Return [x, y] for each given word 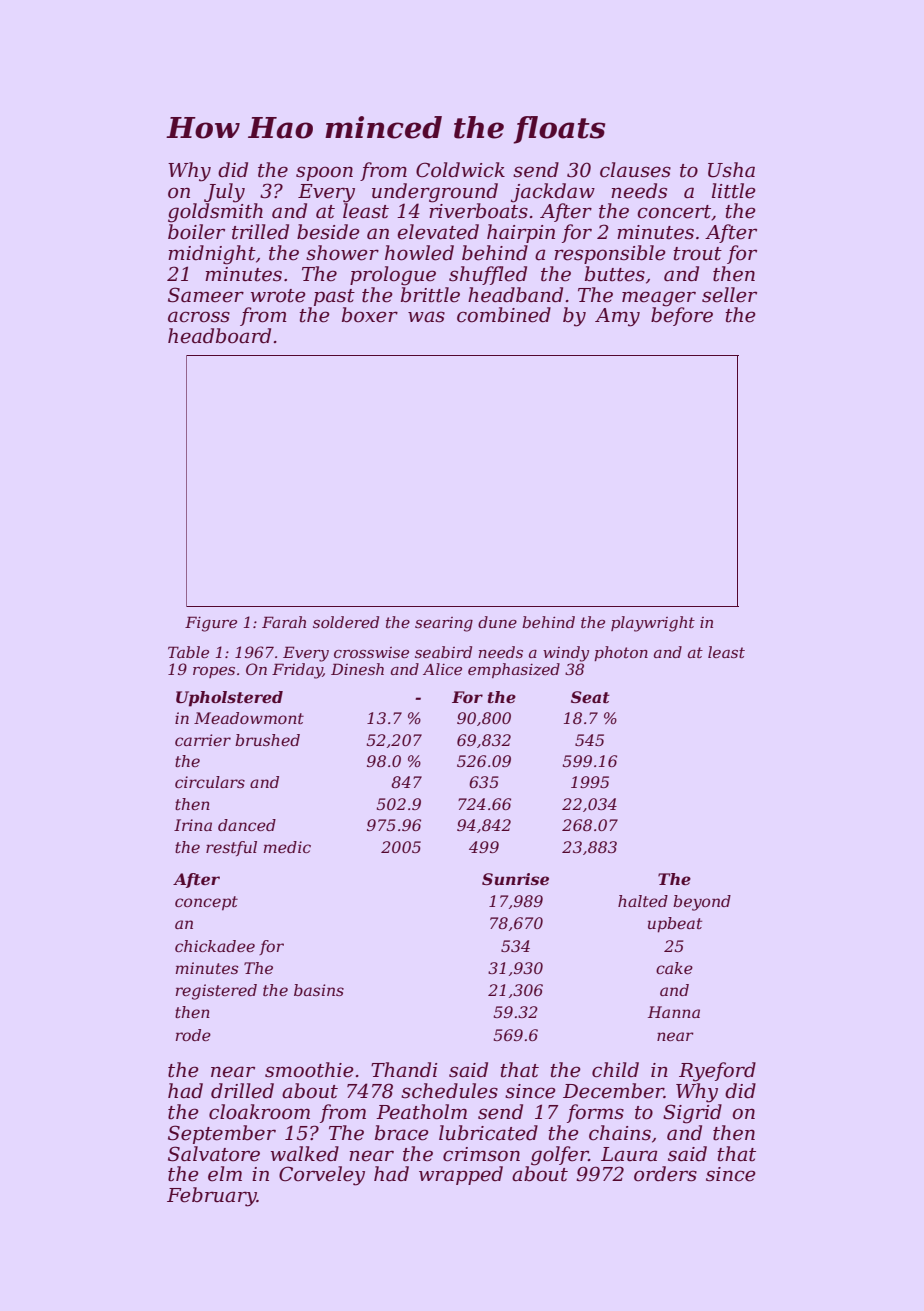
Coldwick [460, 170]
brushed [267, 740]
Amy [617, 317]
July [224, 193]
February [212, 1197]
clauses [635, 170]
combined [504, 315]
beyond [702, 903]
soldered [346, 622]
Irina [193, 825]
